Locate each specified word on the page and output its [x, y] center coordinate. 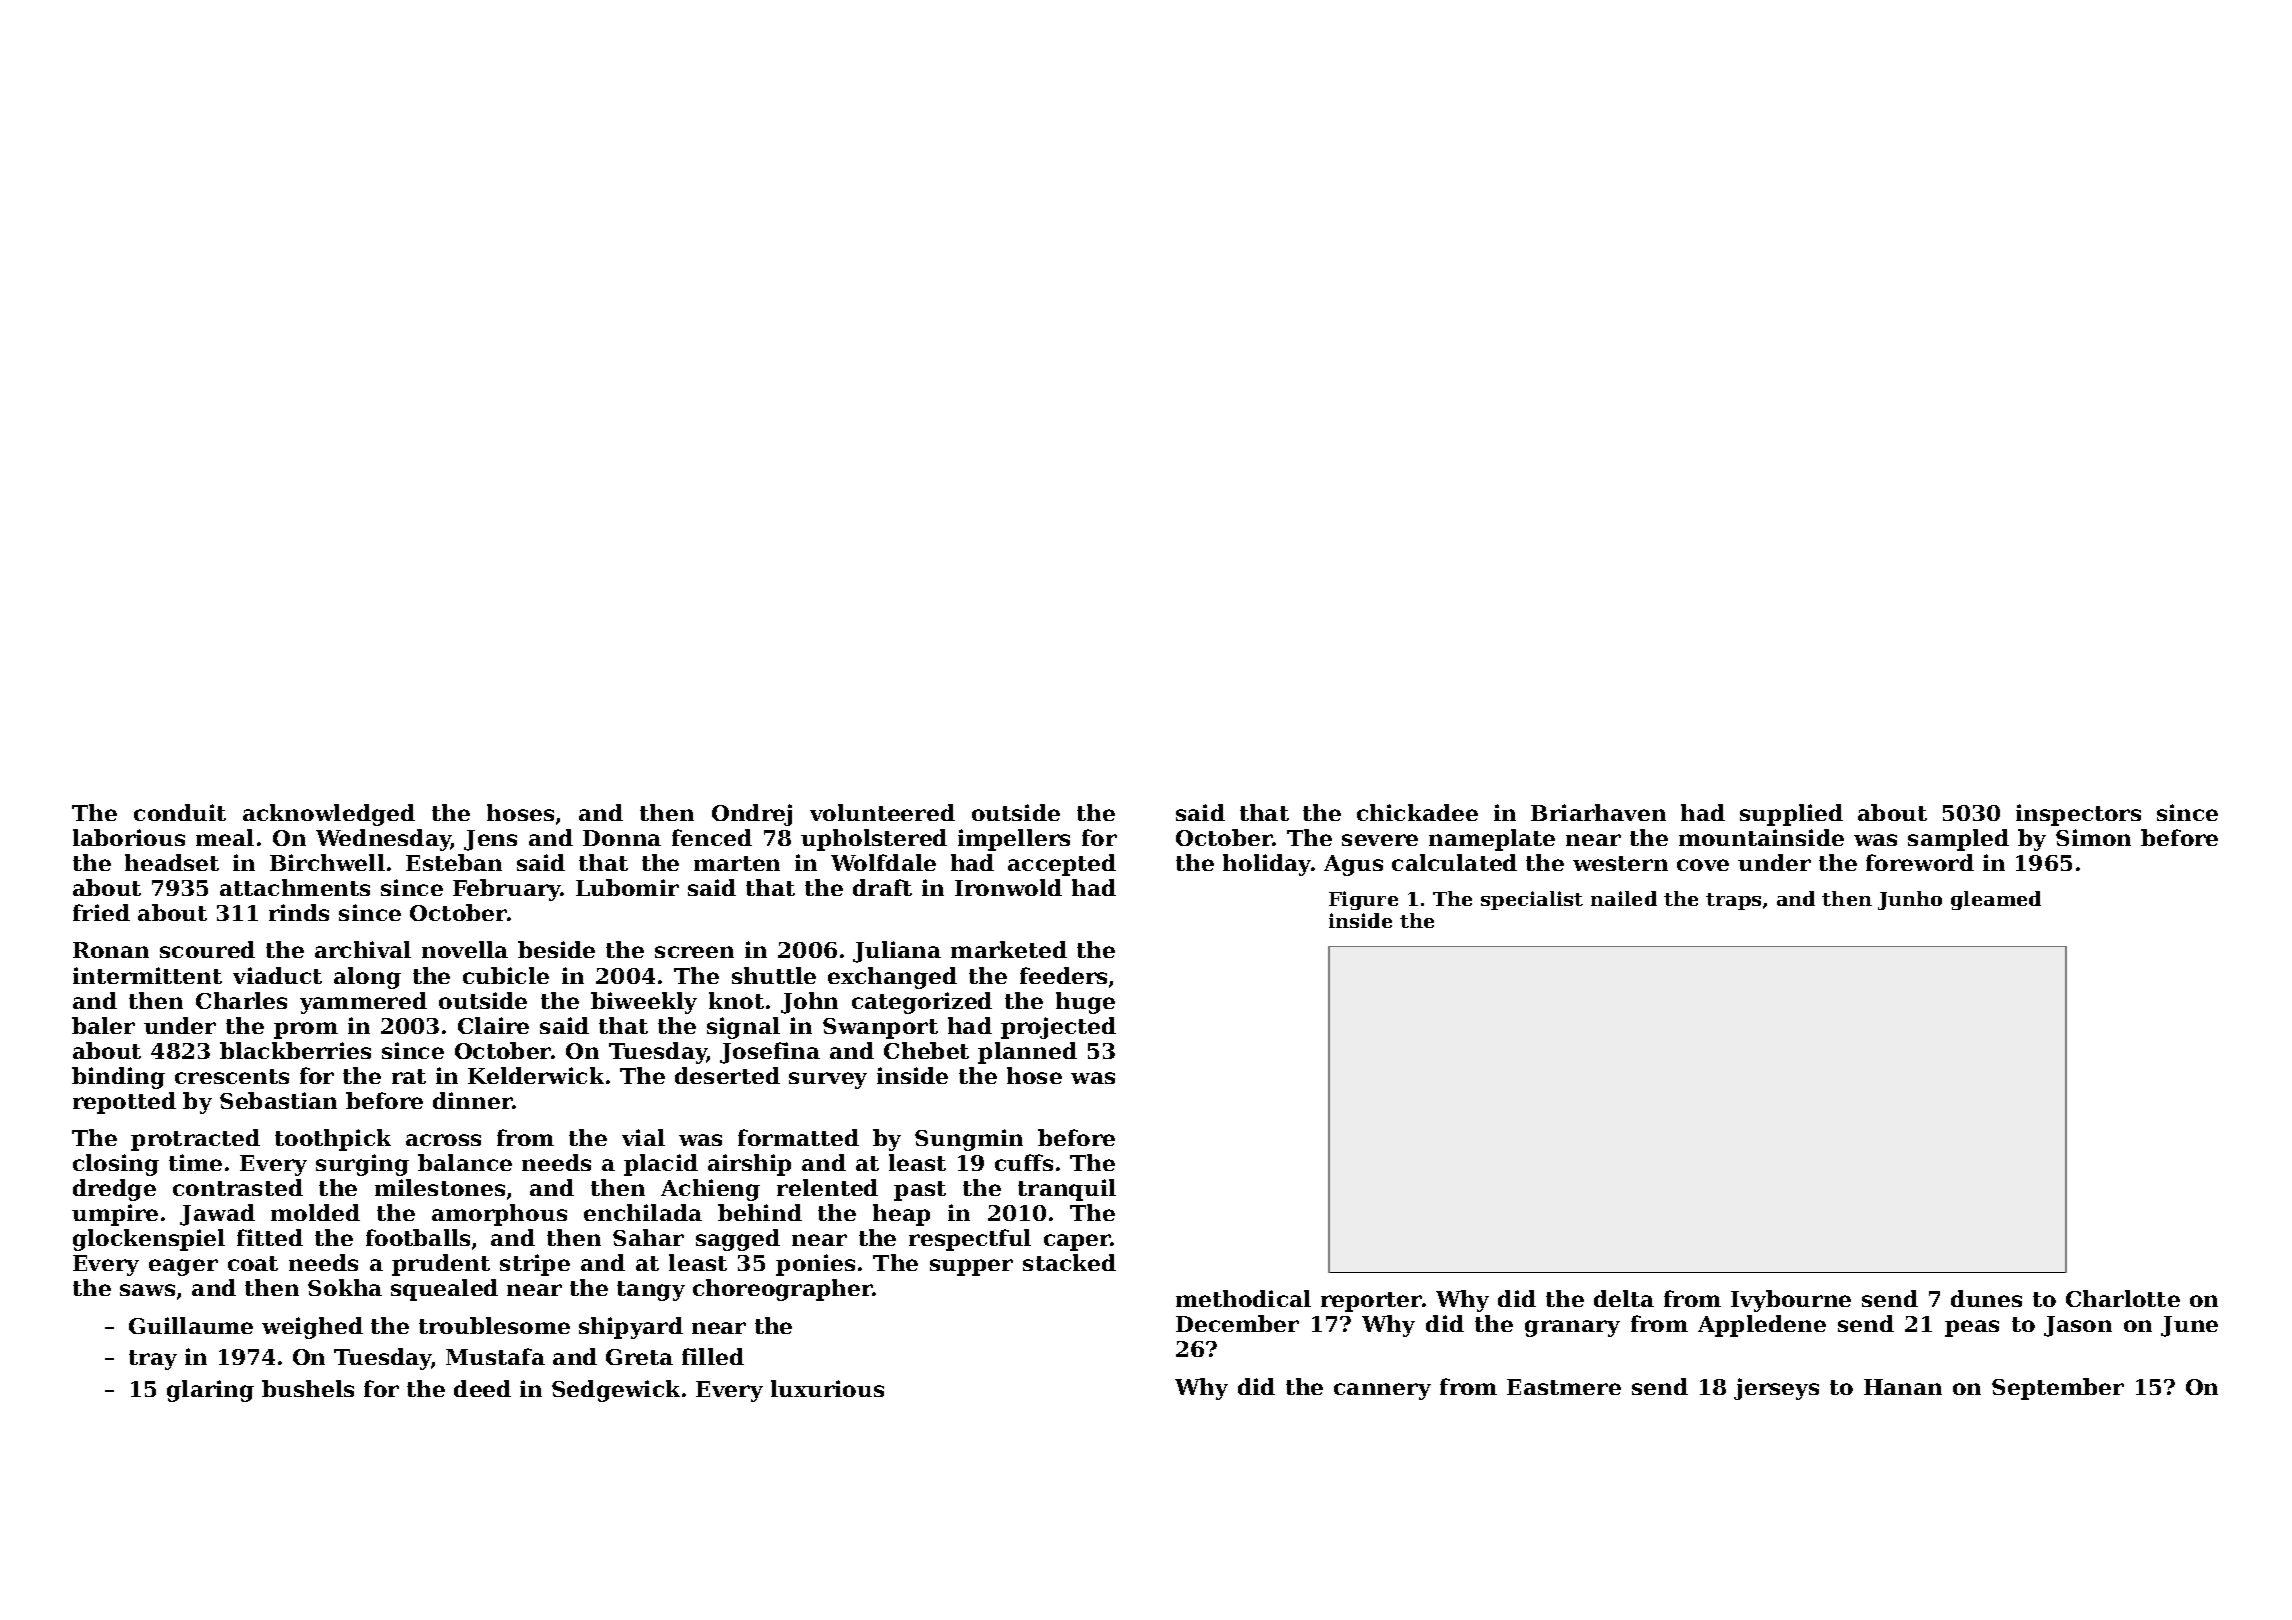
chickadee [1417, 812]
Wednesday [383, 840]
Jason [2078, 1326]
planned [1027, 1053]
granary [1572, 1328]
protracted [195, 1140]
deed [482, 1388]
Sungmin [969, 1140]
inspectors [2078, 815]
